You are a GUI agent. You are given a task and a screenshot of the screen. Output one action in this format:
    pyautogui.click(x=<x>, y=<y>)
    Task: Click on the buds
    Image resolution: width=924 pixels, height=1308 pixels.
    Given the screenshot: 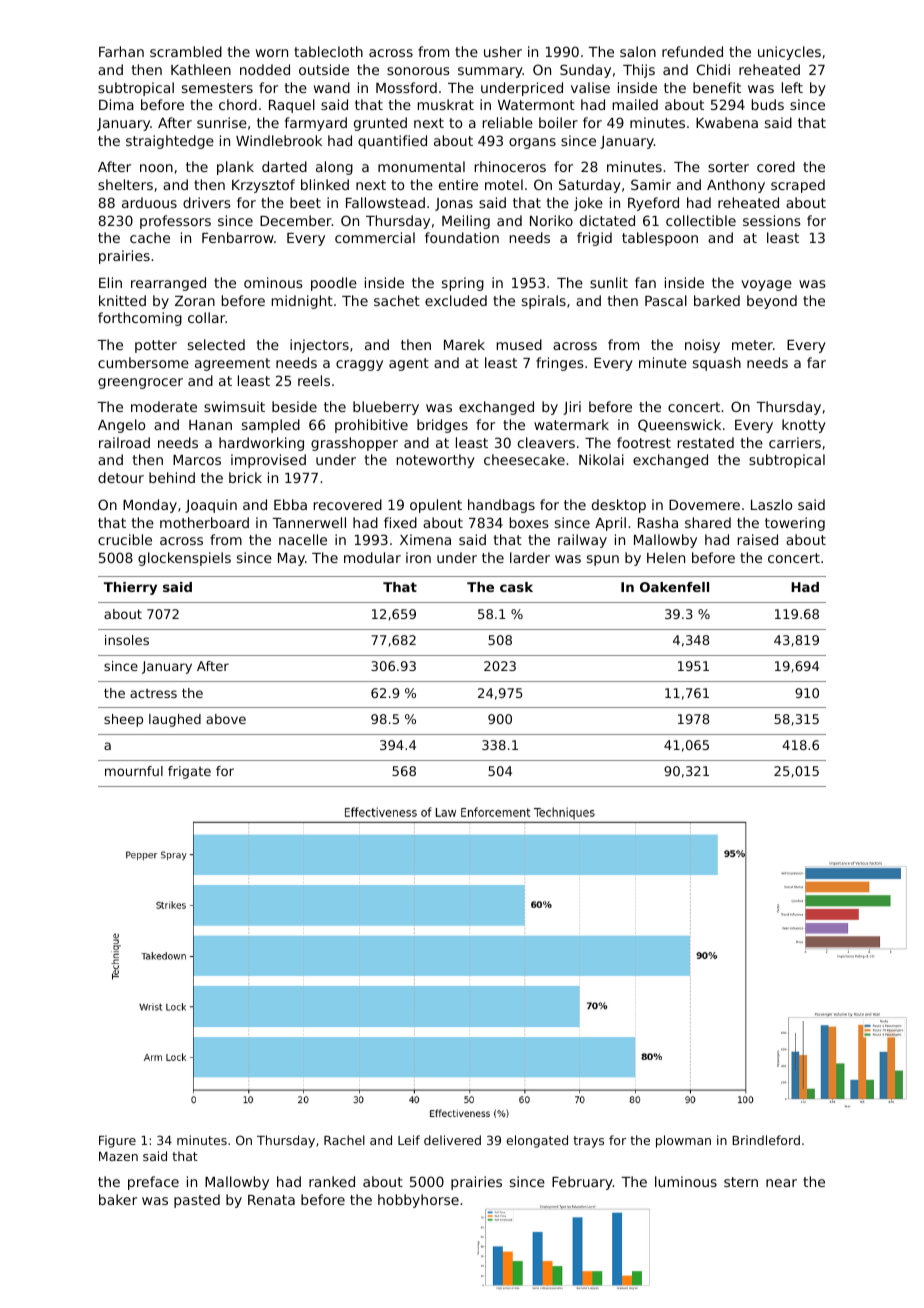 What is the action you would take?
    pyautogui.click(x=768, y=104)
